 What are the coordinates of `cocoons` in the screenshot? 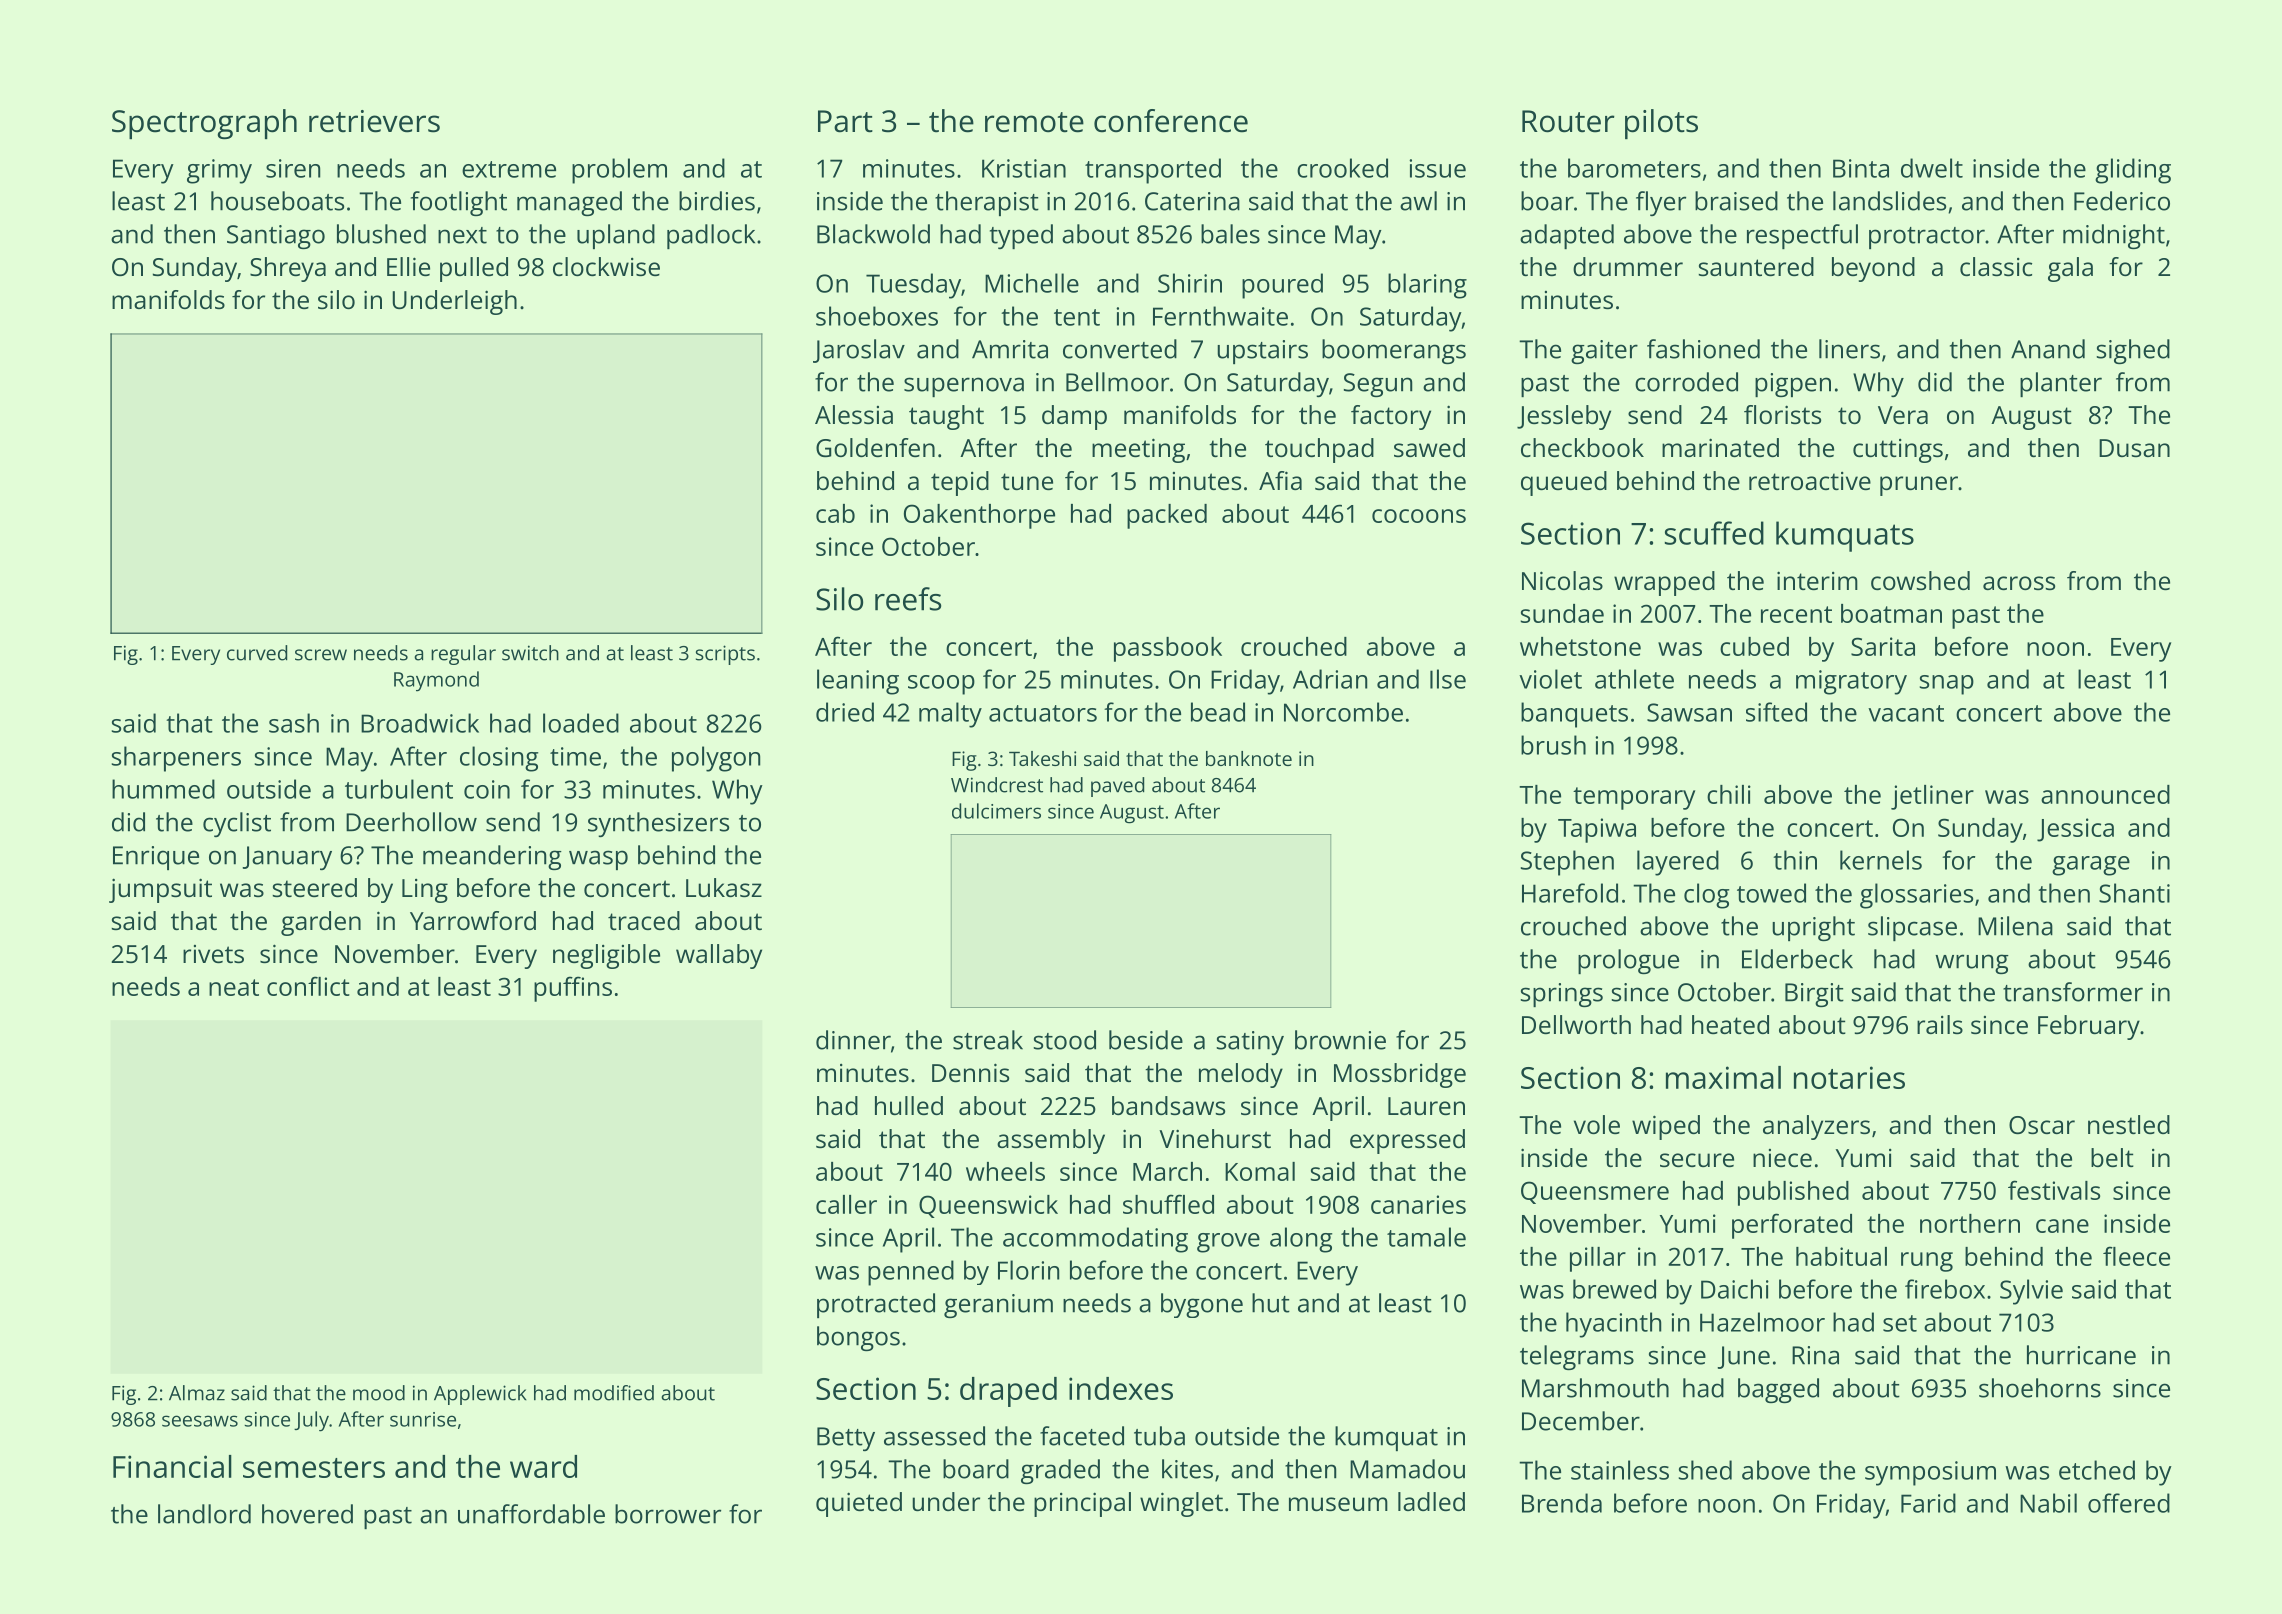 It's located at (1419, 516).
